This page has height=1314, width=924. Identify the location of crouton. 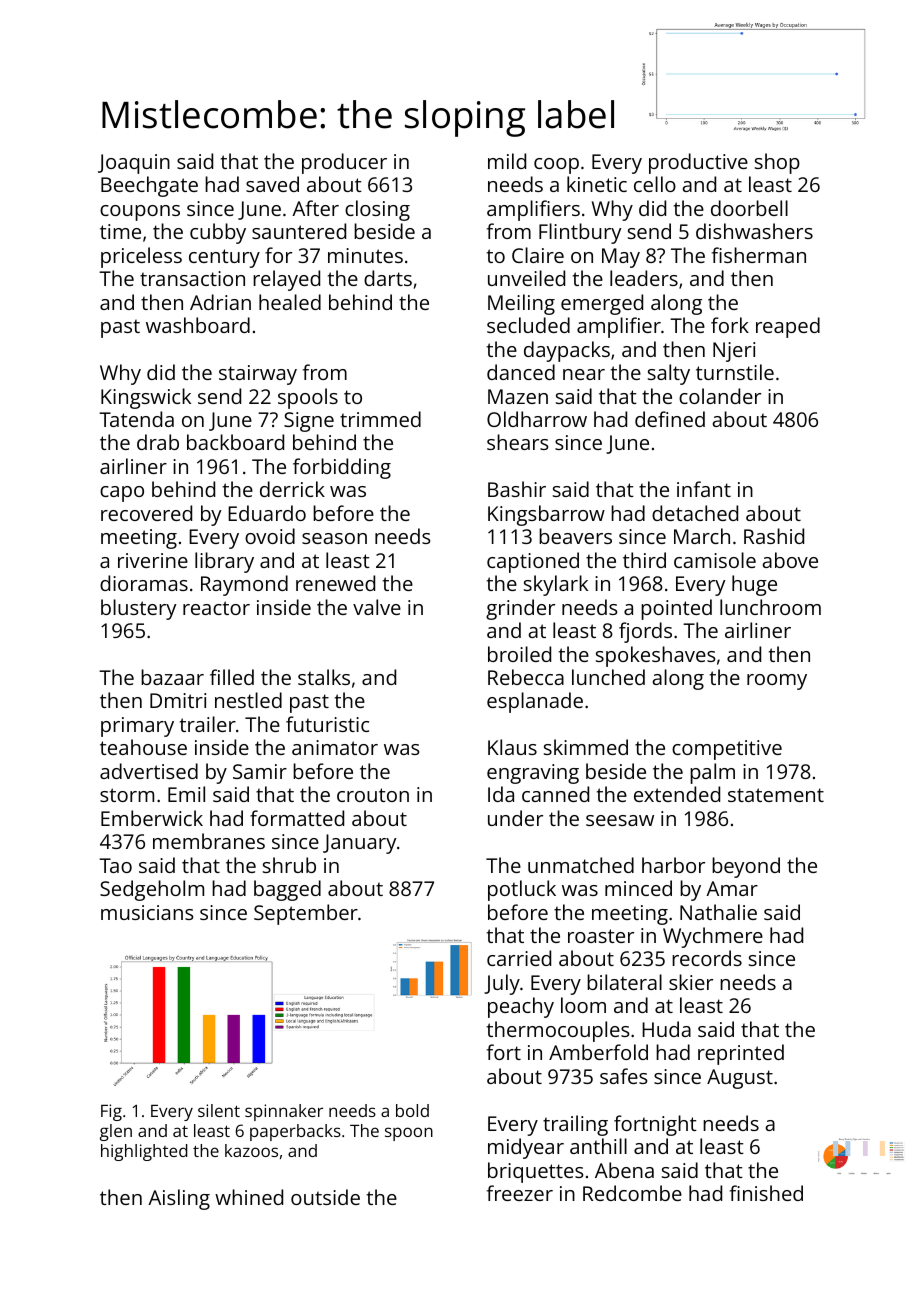
(373, 795).
